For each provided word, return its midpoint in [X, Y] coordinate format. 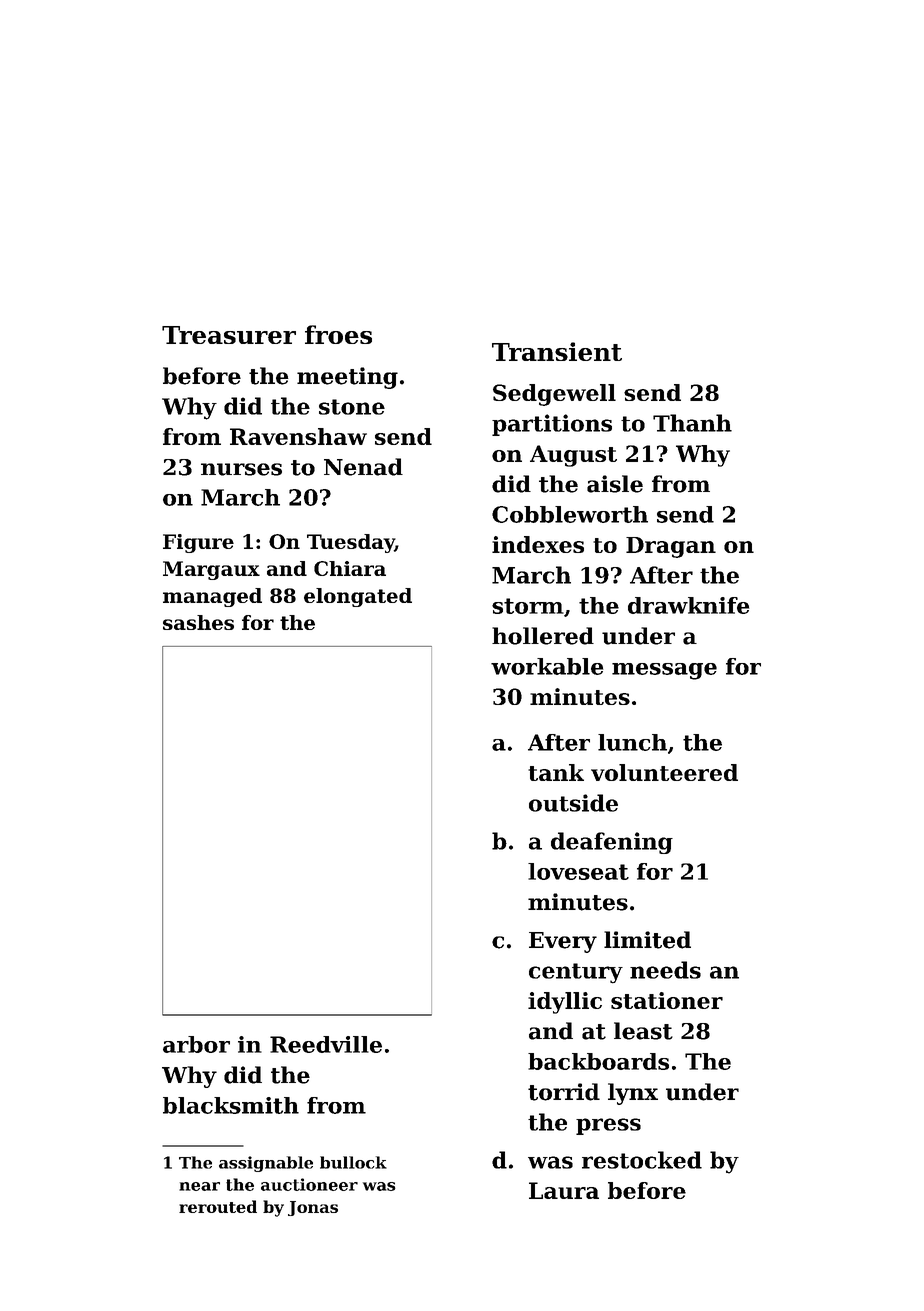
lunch [632, 742]
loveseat [578, 871]
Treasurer [229, 335]
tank [556, 772]
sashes [198, 622]
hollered [543, 636]
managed [212, 597]
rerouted [218, 1206]
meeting [347, 378]
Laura [564, 1190]
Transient [557, 351]
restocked [642, 1160]
